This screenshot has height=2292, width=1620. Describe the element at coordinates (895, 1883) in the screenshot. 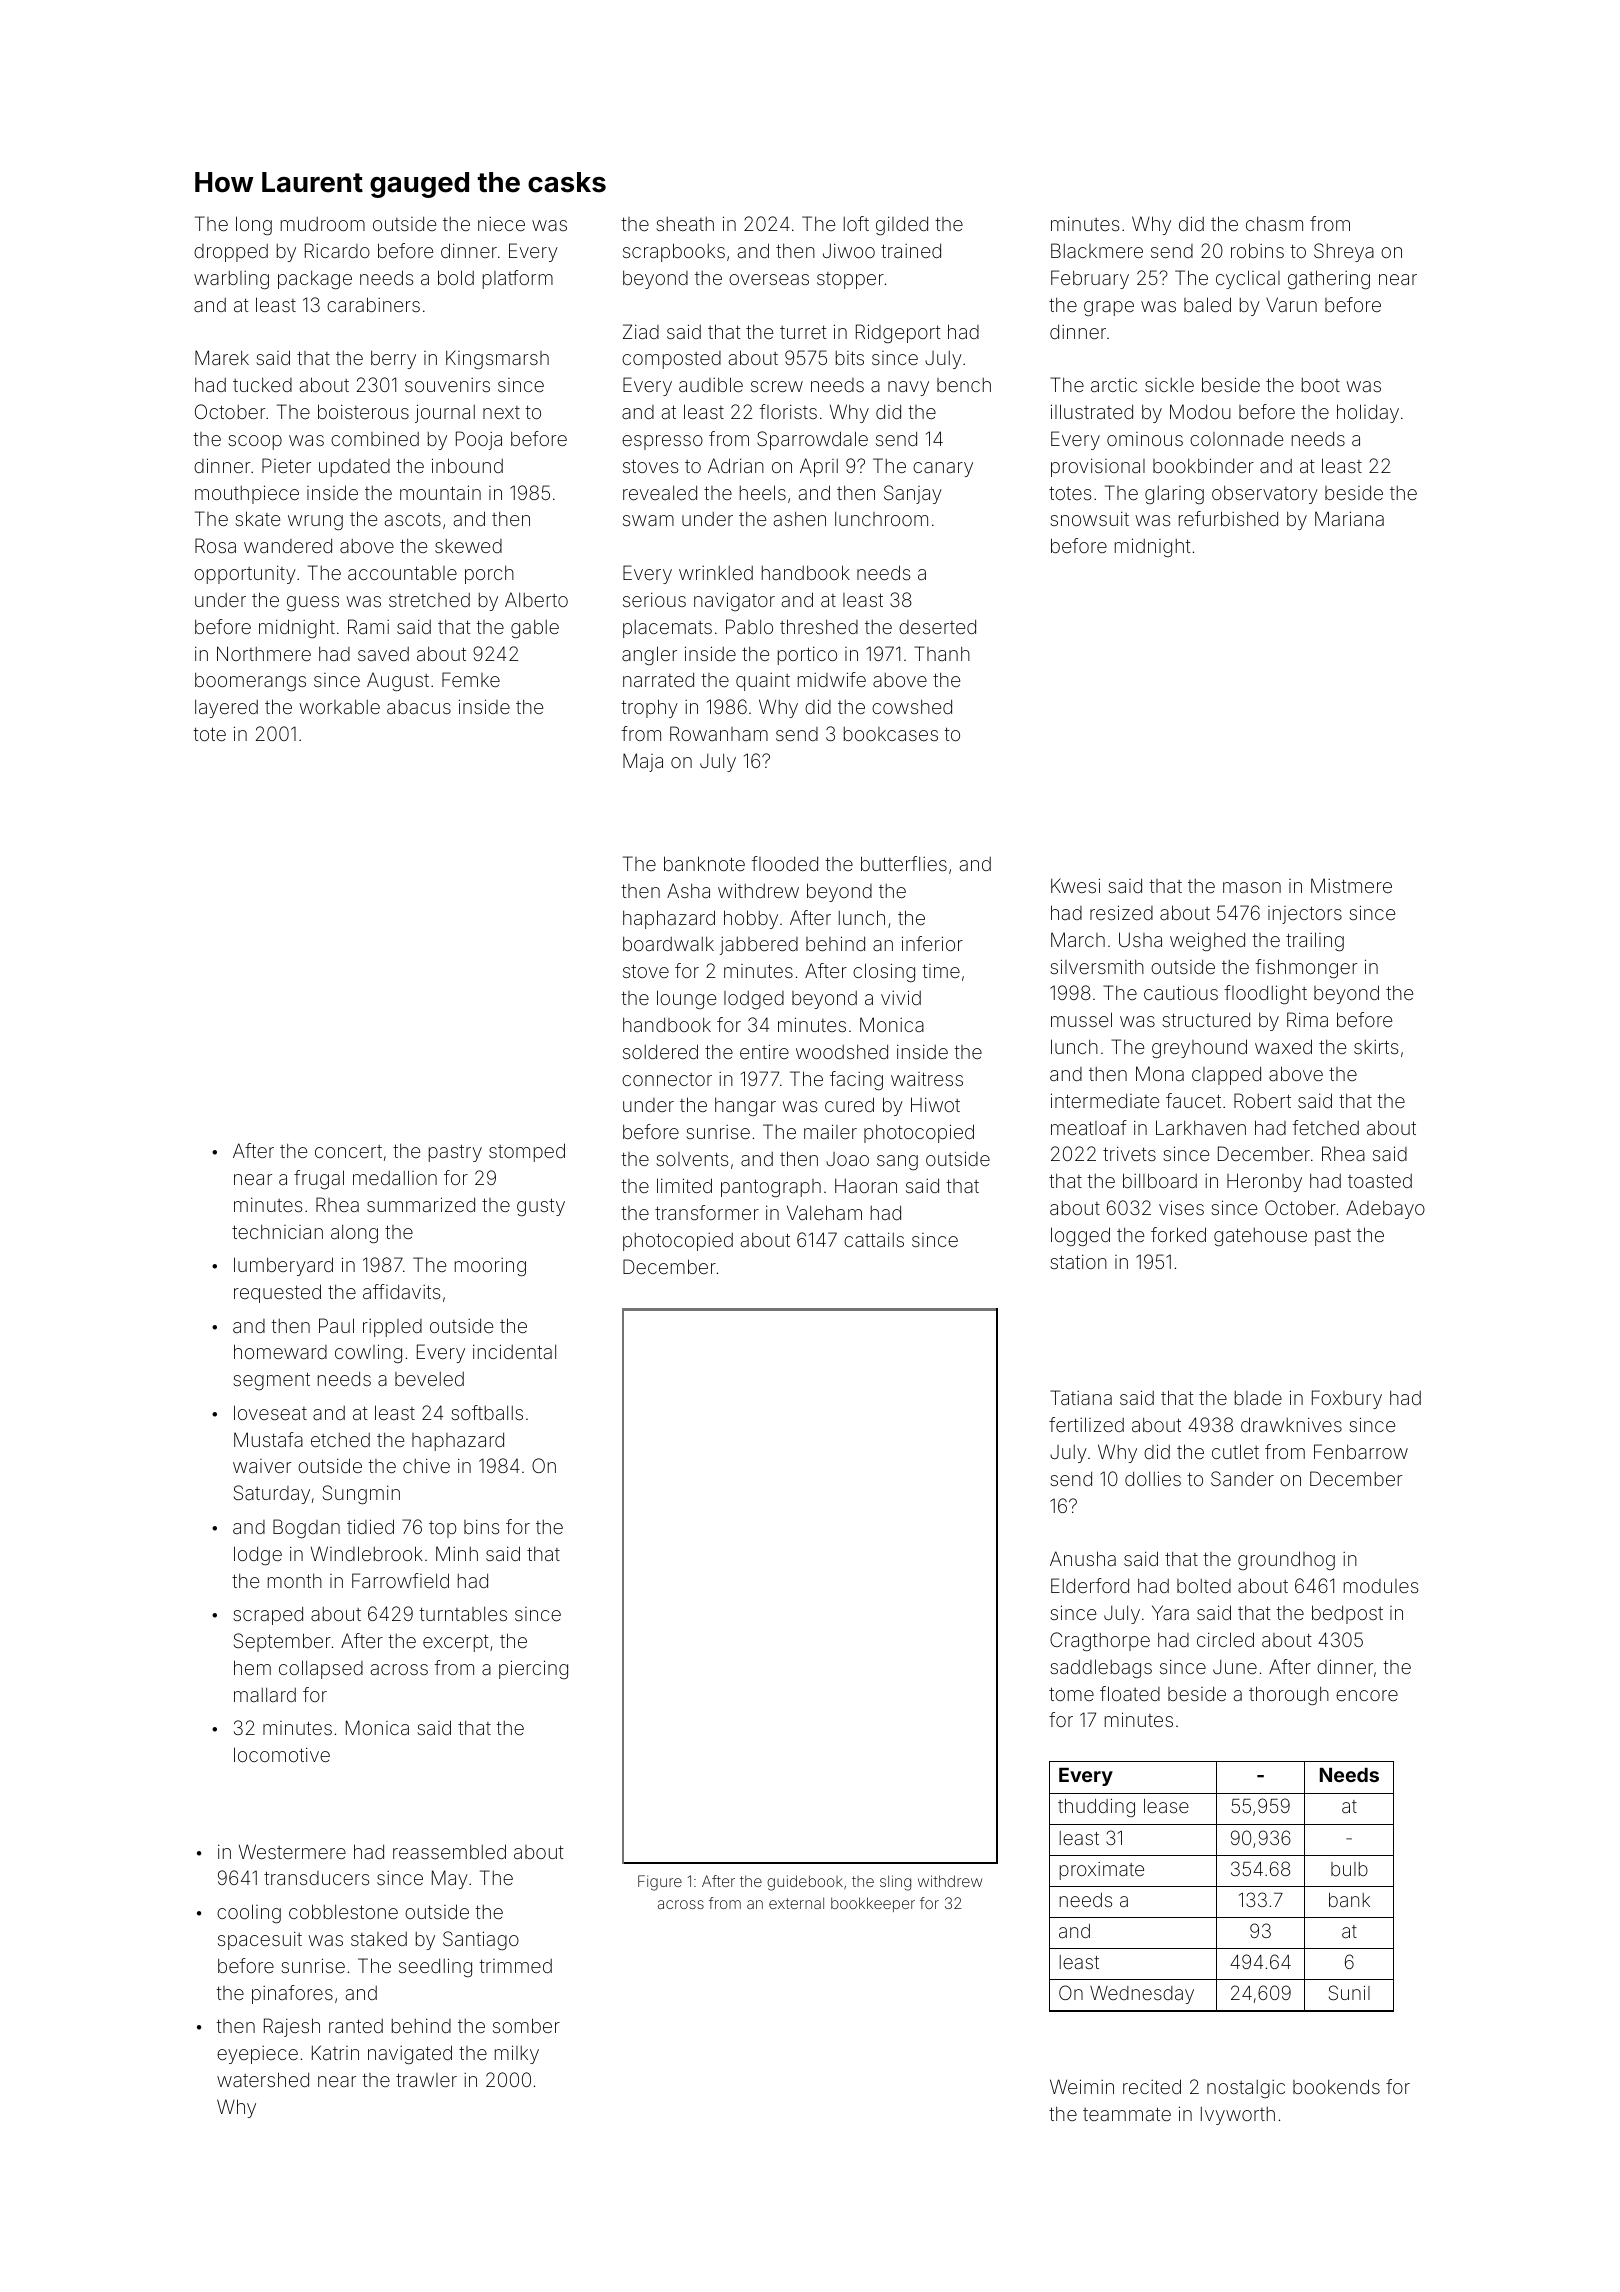

I see `sling` at that location.
